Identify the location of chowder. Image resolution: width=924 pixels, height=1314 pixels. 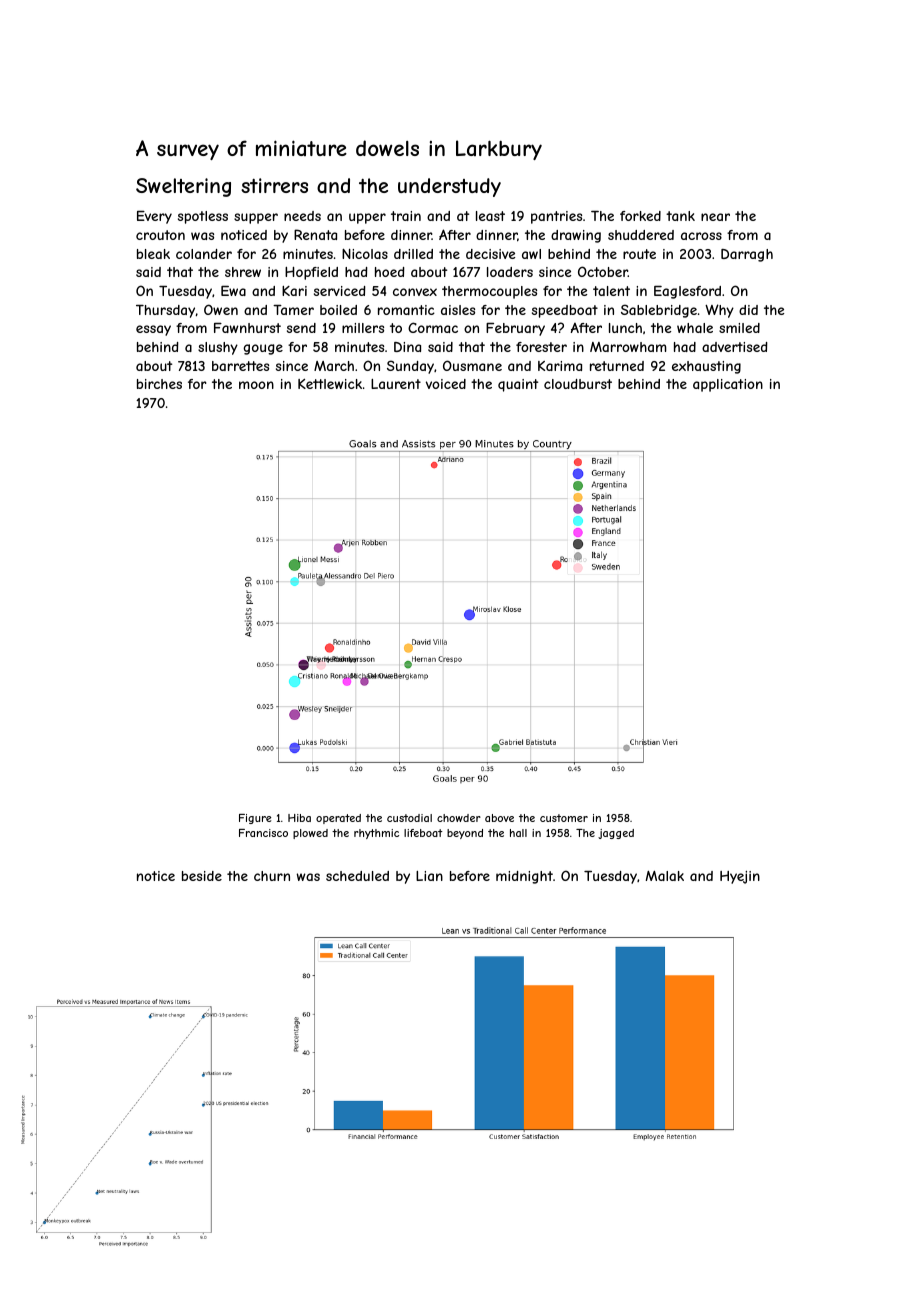
(459, 818).
